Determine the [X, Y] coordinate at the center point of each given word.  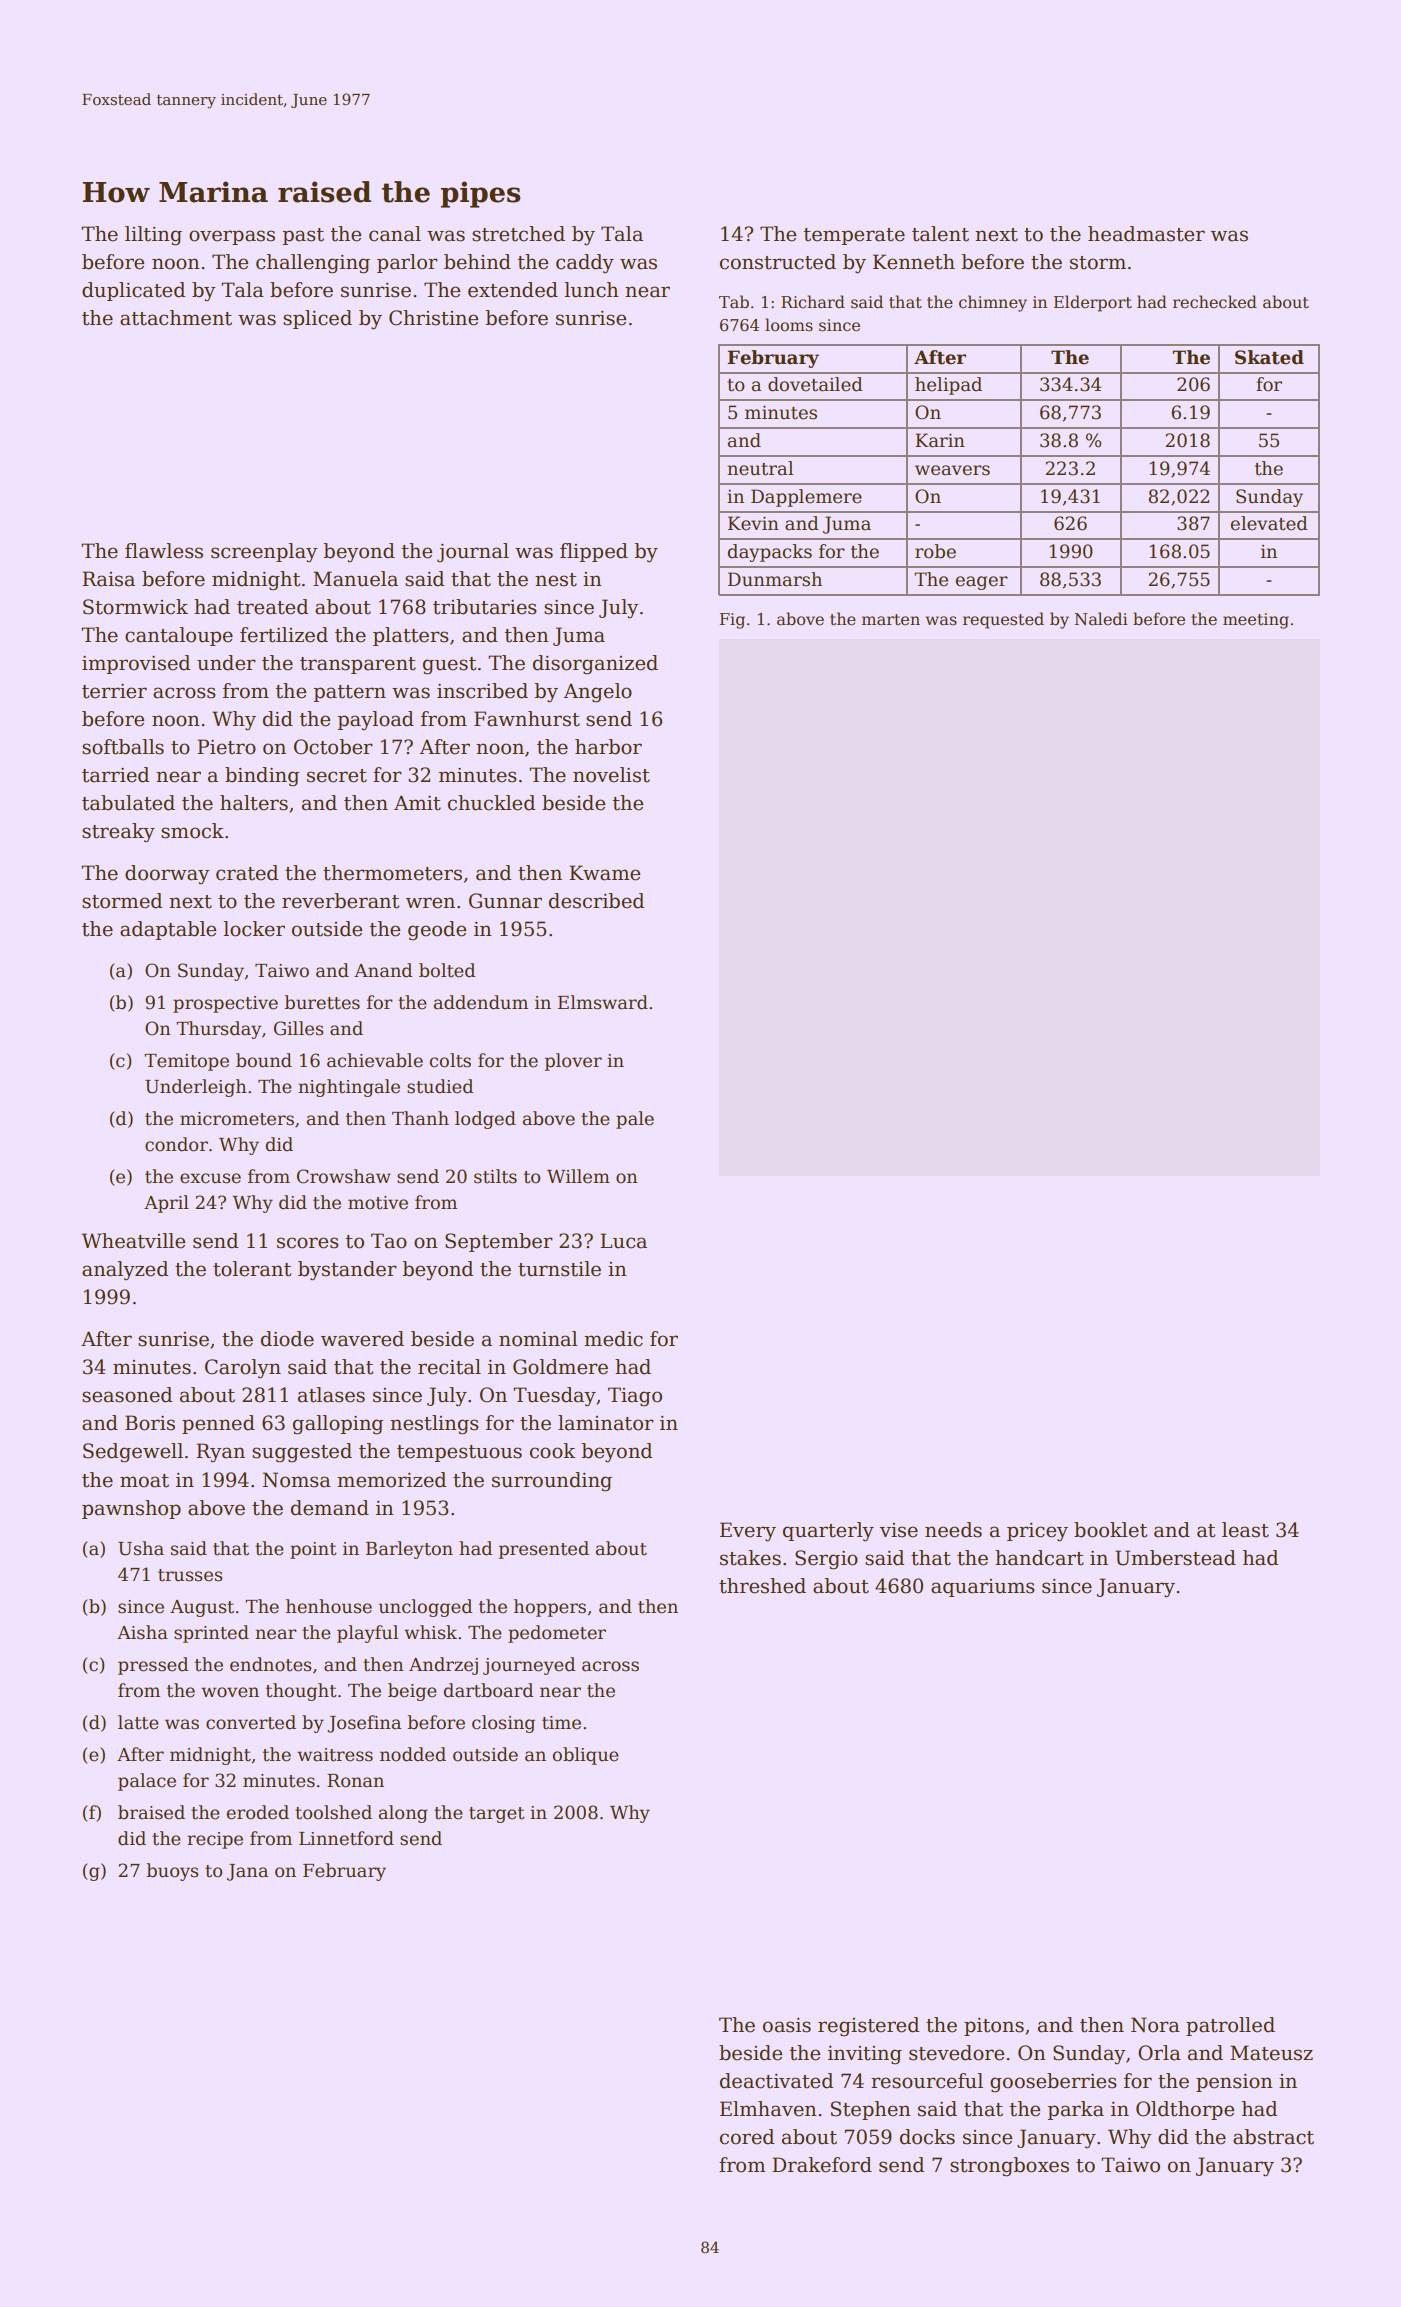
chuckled [491, 803]
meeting [1256, 621]
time [561, 1723]
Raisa [108, 579]
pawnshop [131, 1509]
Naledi [1101, 618]
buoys [172, 1872]
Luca [623, 1241]
